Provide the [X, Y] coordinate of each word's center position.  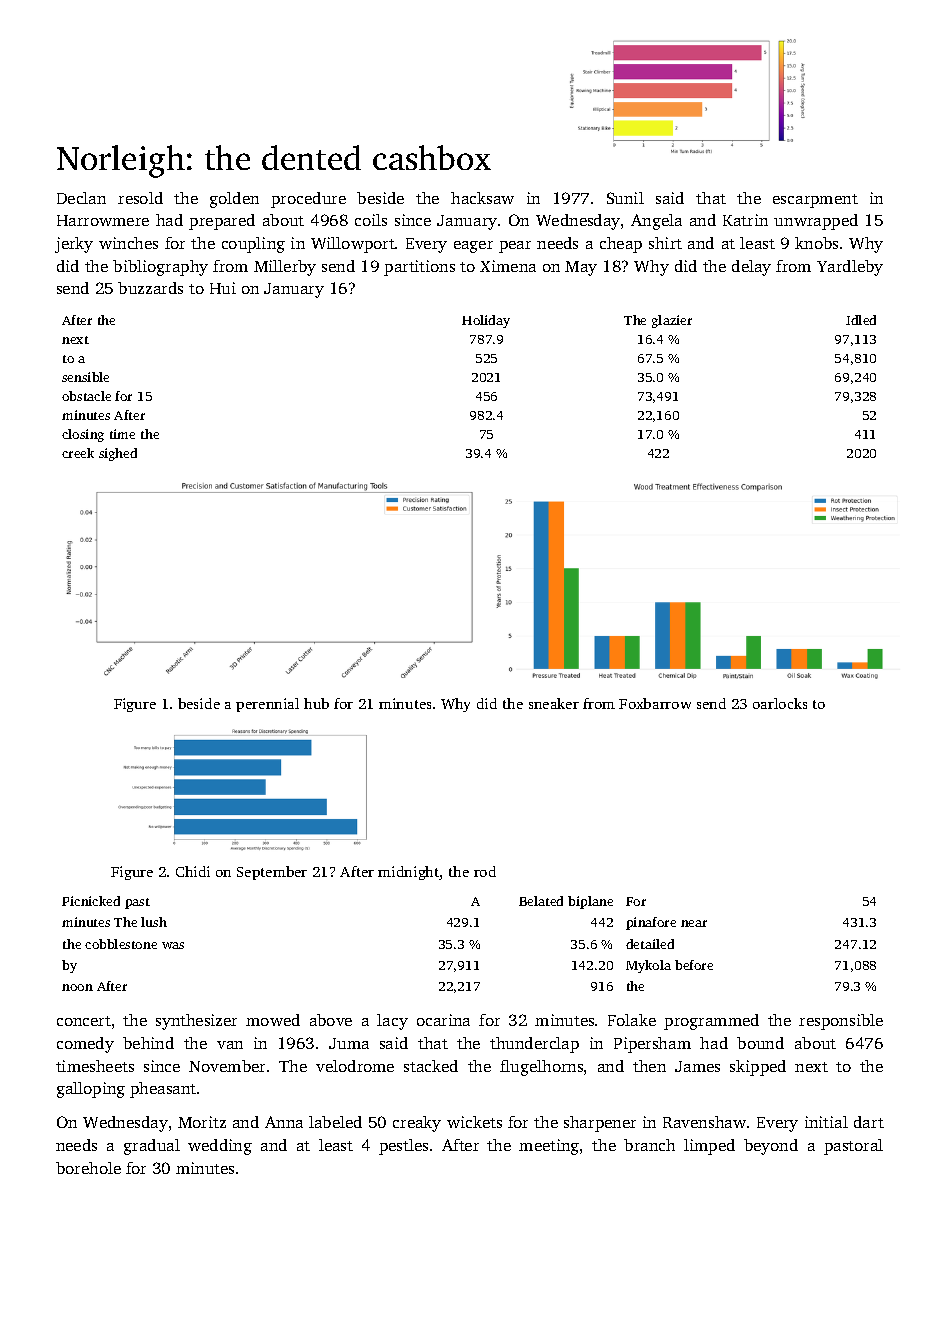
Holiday [486, 321]
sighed [118, 454]
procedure [308, 200]
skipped [758, 1068]
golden [234, 200]
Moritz [202, 1122]
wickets [474, 1122]
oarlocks [780, 703]
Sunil [625, 198]
